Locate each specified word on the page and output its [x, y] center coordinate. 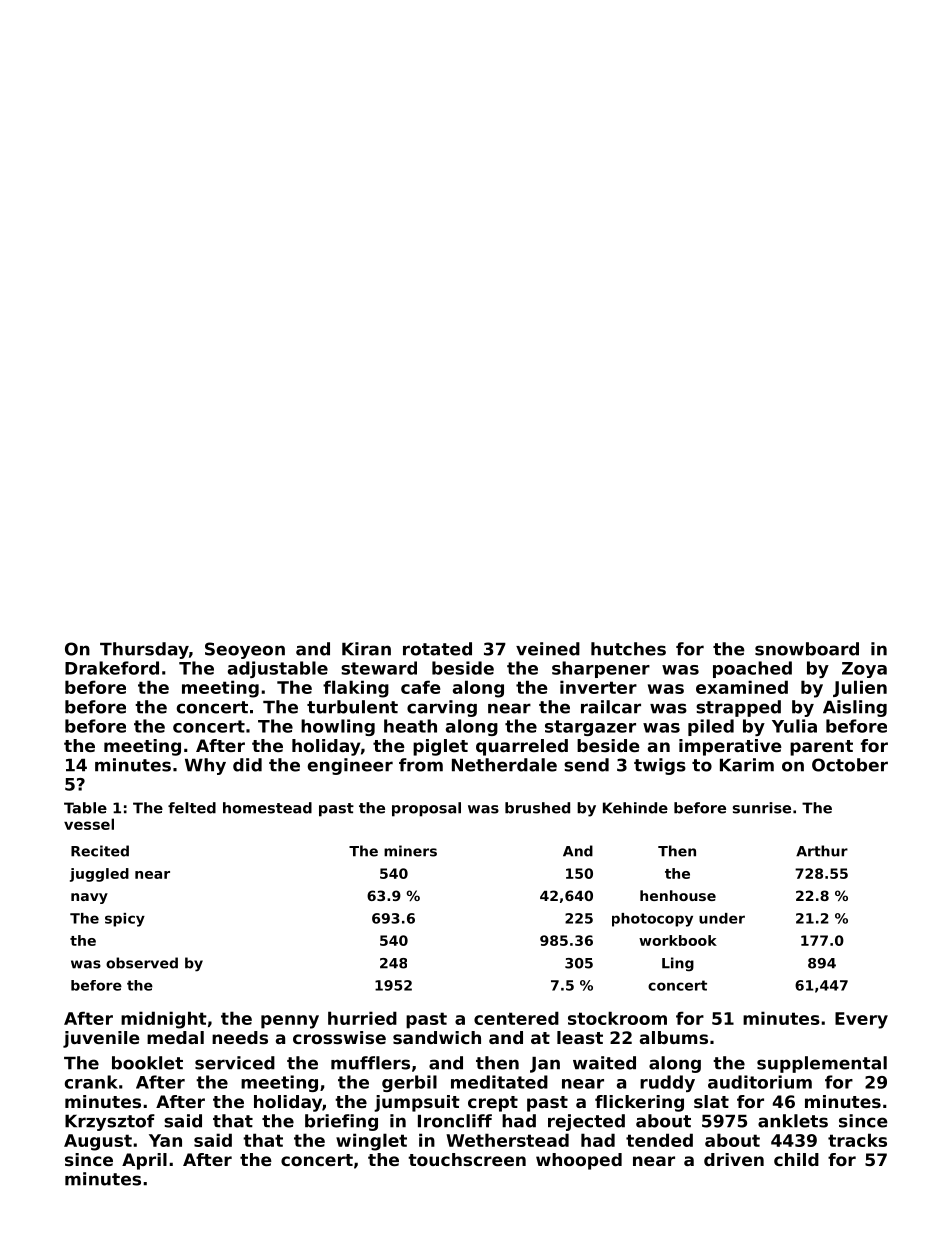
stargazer [590, 728]
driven [734, 1159]
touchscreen [467, 1159]
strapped [738, 708]
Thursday [144, 650]
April [144, 1161]
